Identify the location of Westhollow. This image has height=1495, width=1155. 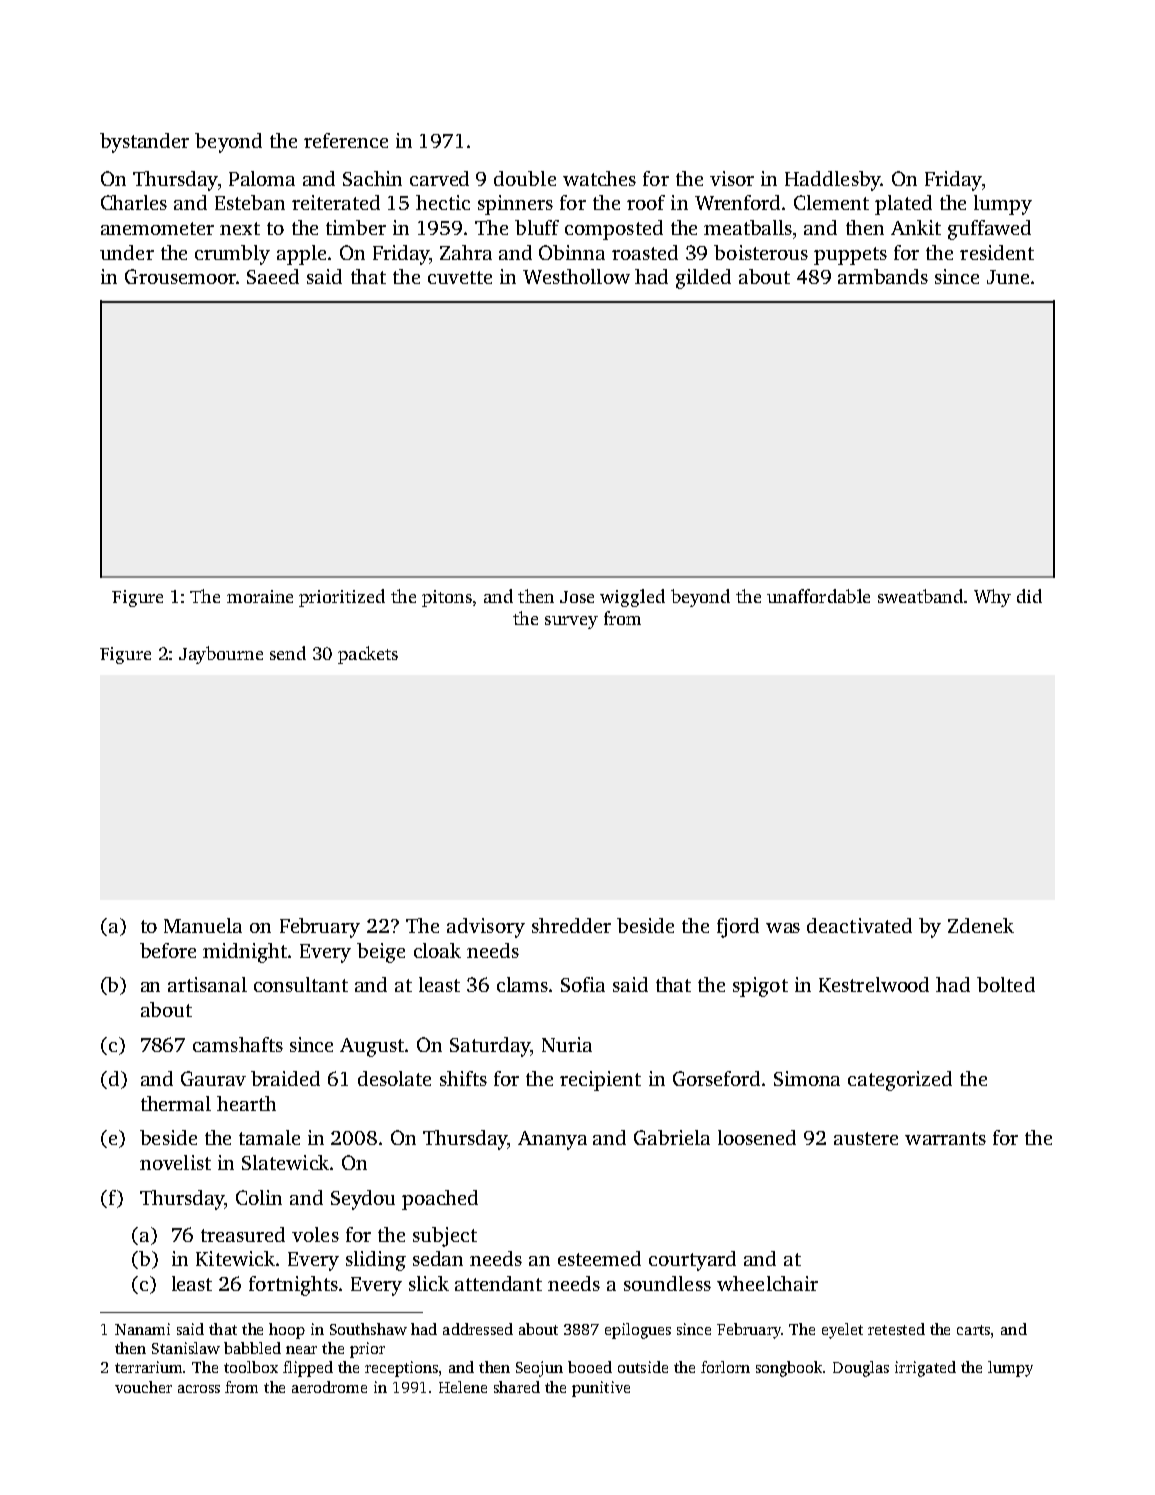
(576, 276).
